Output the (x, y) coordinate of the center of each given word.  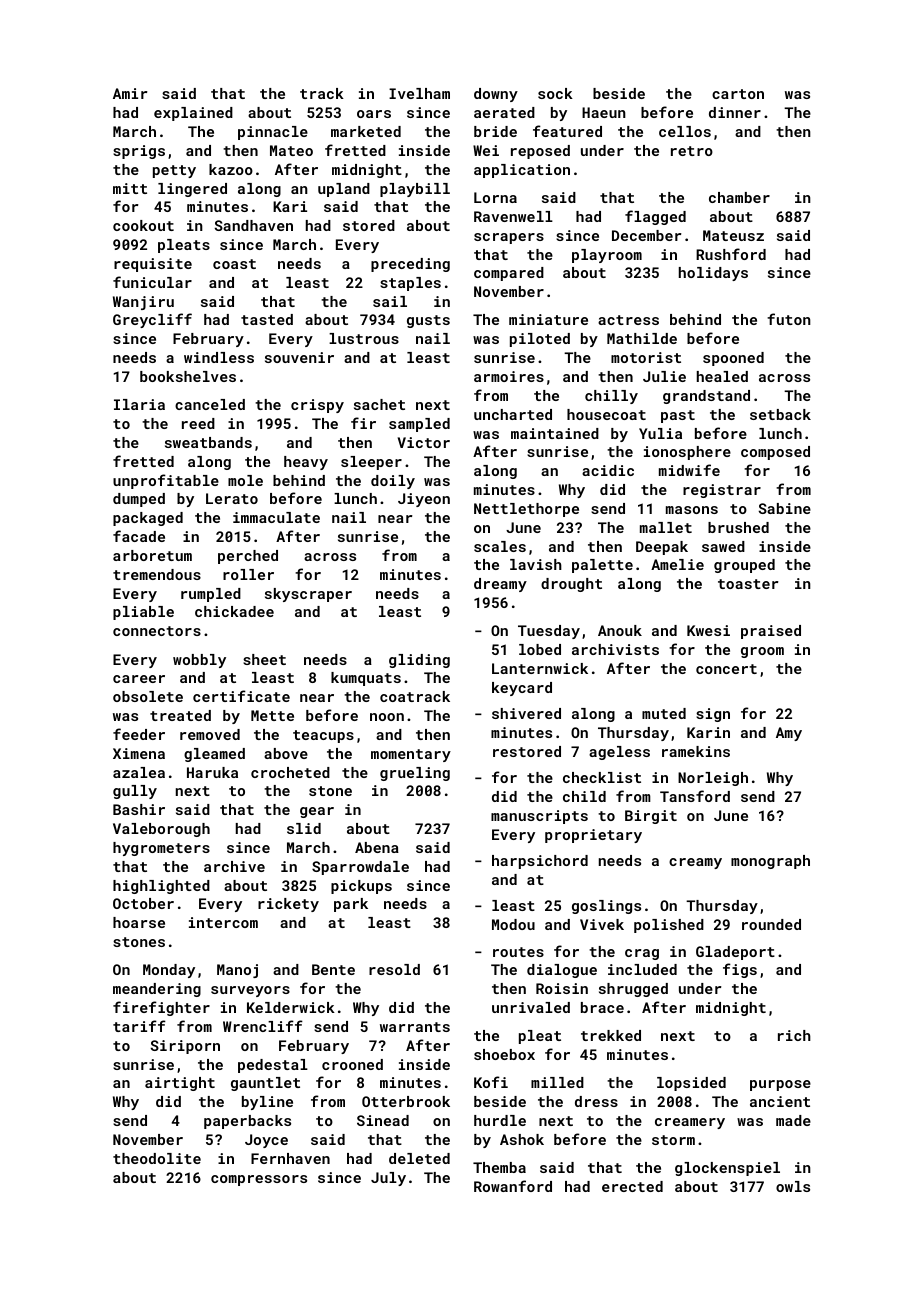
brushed (738, 527)
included (642, 969)
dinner (735, 112)
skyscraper (308, 595)
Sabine (785, 508)
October (143, 903)
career (139, 679)
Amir (130, 93)
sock (555, 93)
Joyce (266, 1141)
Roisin (562, 988)
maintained (555, 433)
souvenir (299, 357)
